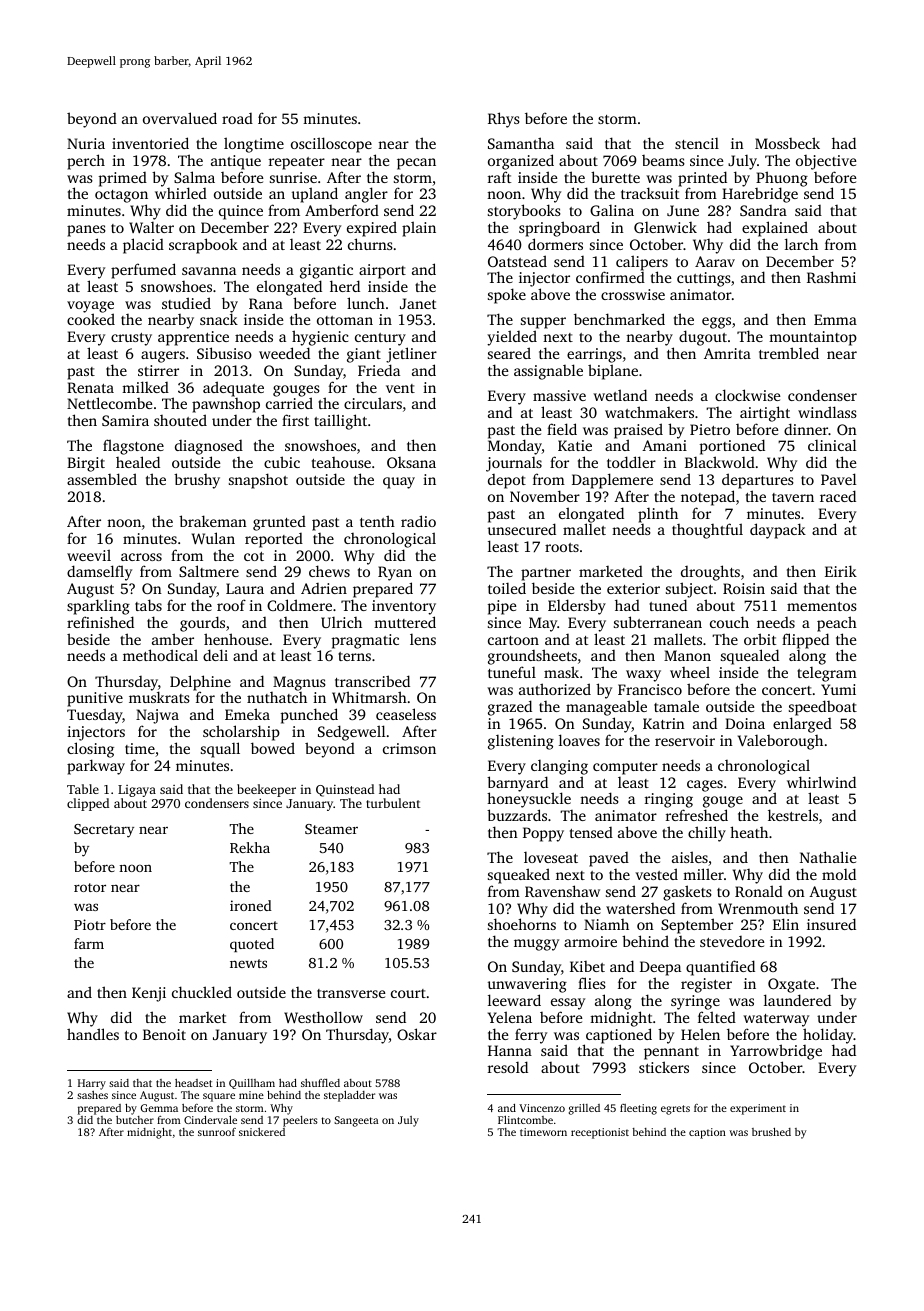 The height and width of the screenshot is (1311, 924). What do you see at coordinates (326, 271) in the screenshot?
I see `gigantic` at bounding box center [326, 271].
